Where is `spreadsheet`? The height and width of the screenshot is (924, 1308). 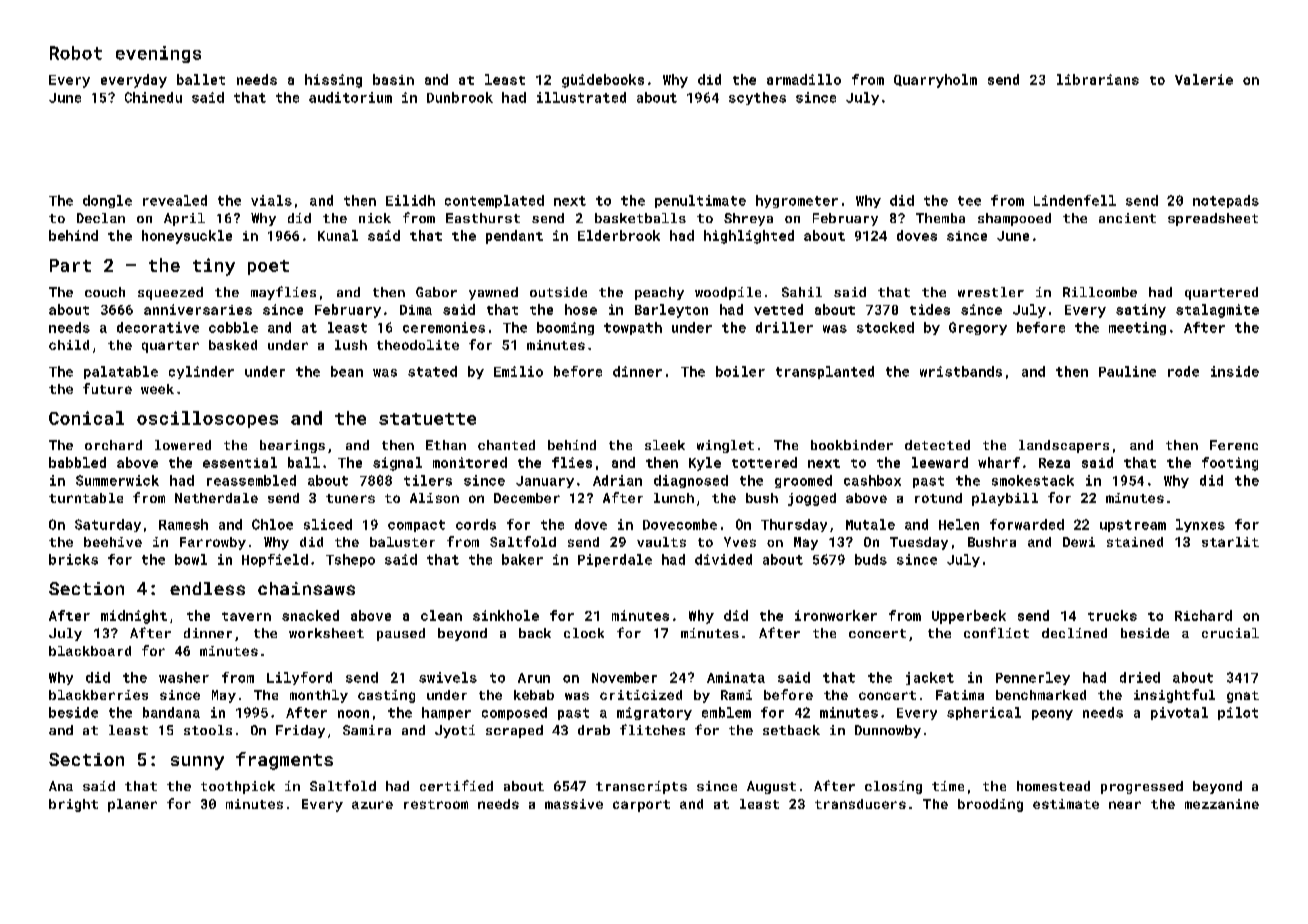
spreadsheet is located at coordinates (1213, 219).
